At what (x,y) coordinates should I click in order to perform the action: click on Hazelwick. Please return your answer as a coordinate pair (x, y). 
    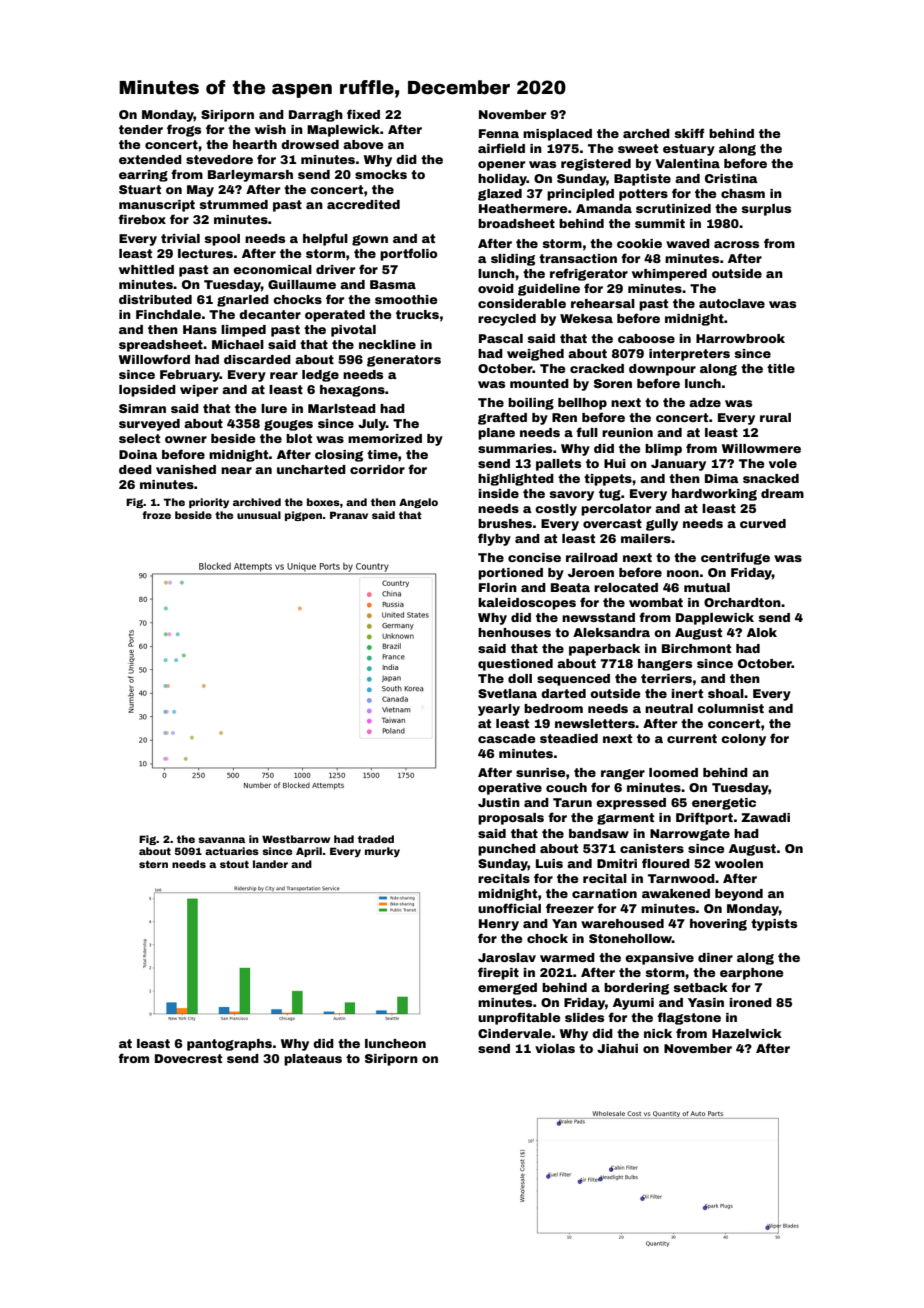
    Looking at the image, I should click on (747, 1033).
